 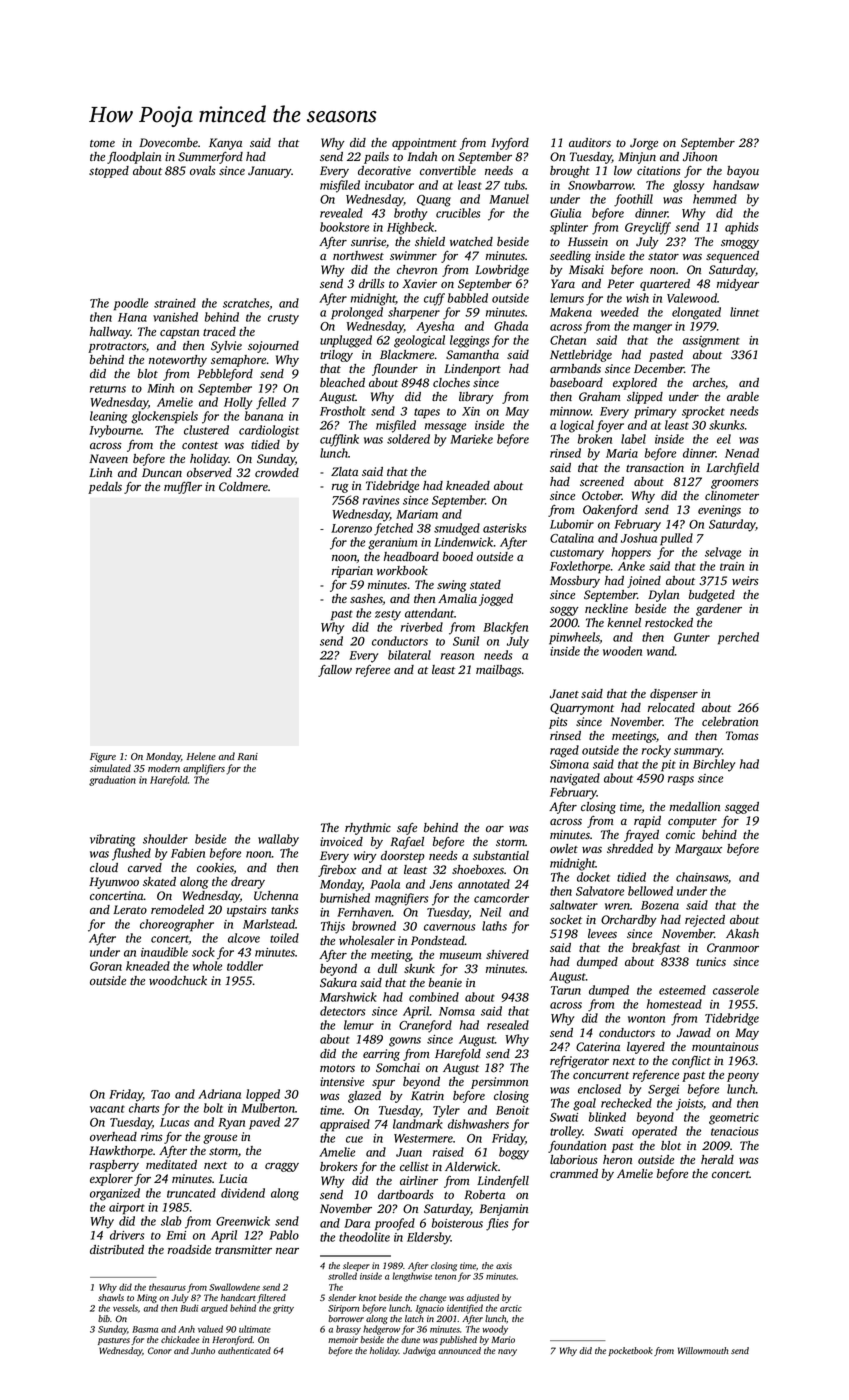 What do you see at coordinates (698, 850) in the document?
I see `Margaux` at bounding box center [698, 850].
